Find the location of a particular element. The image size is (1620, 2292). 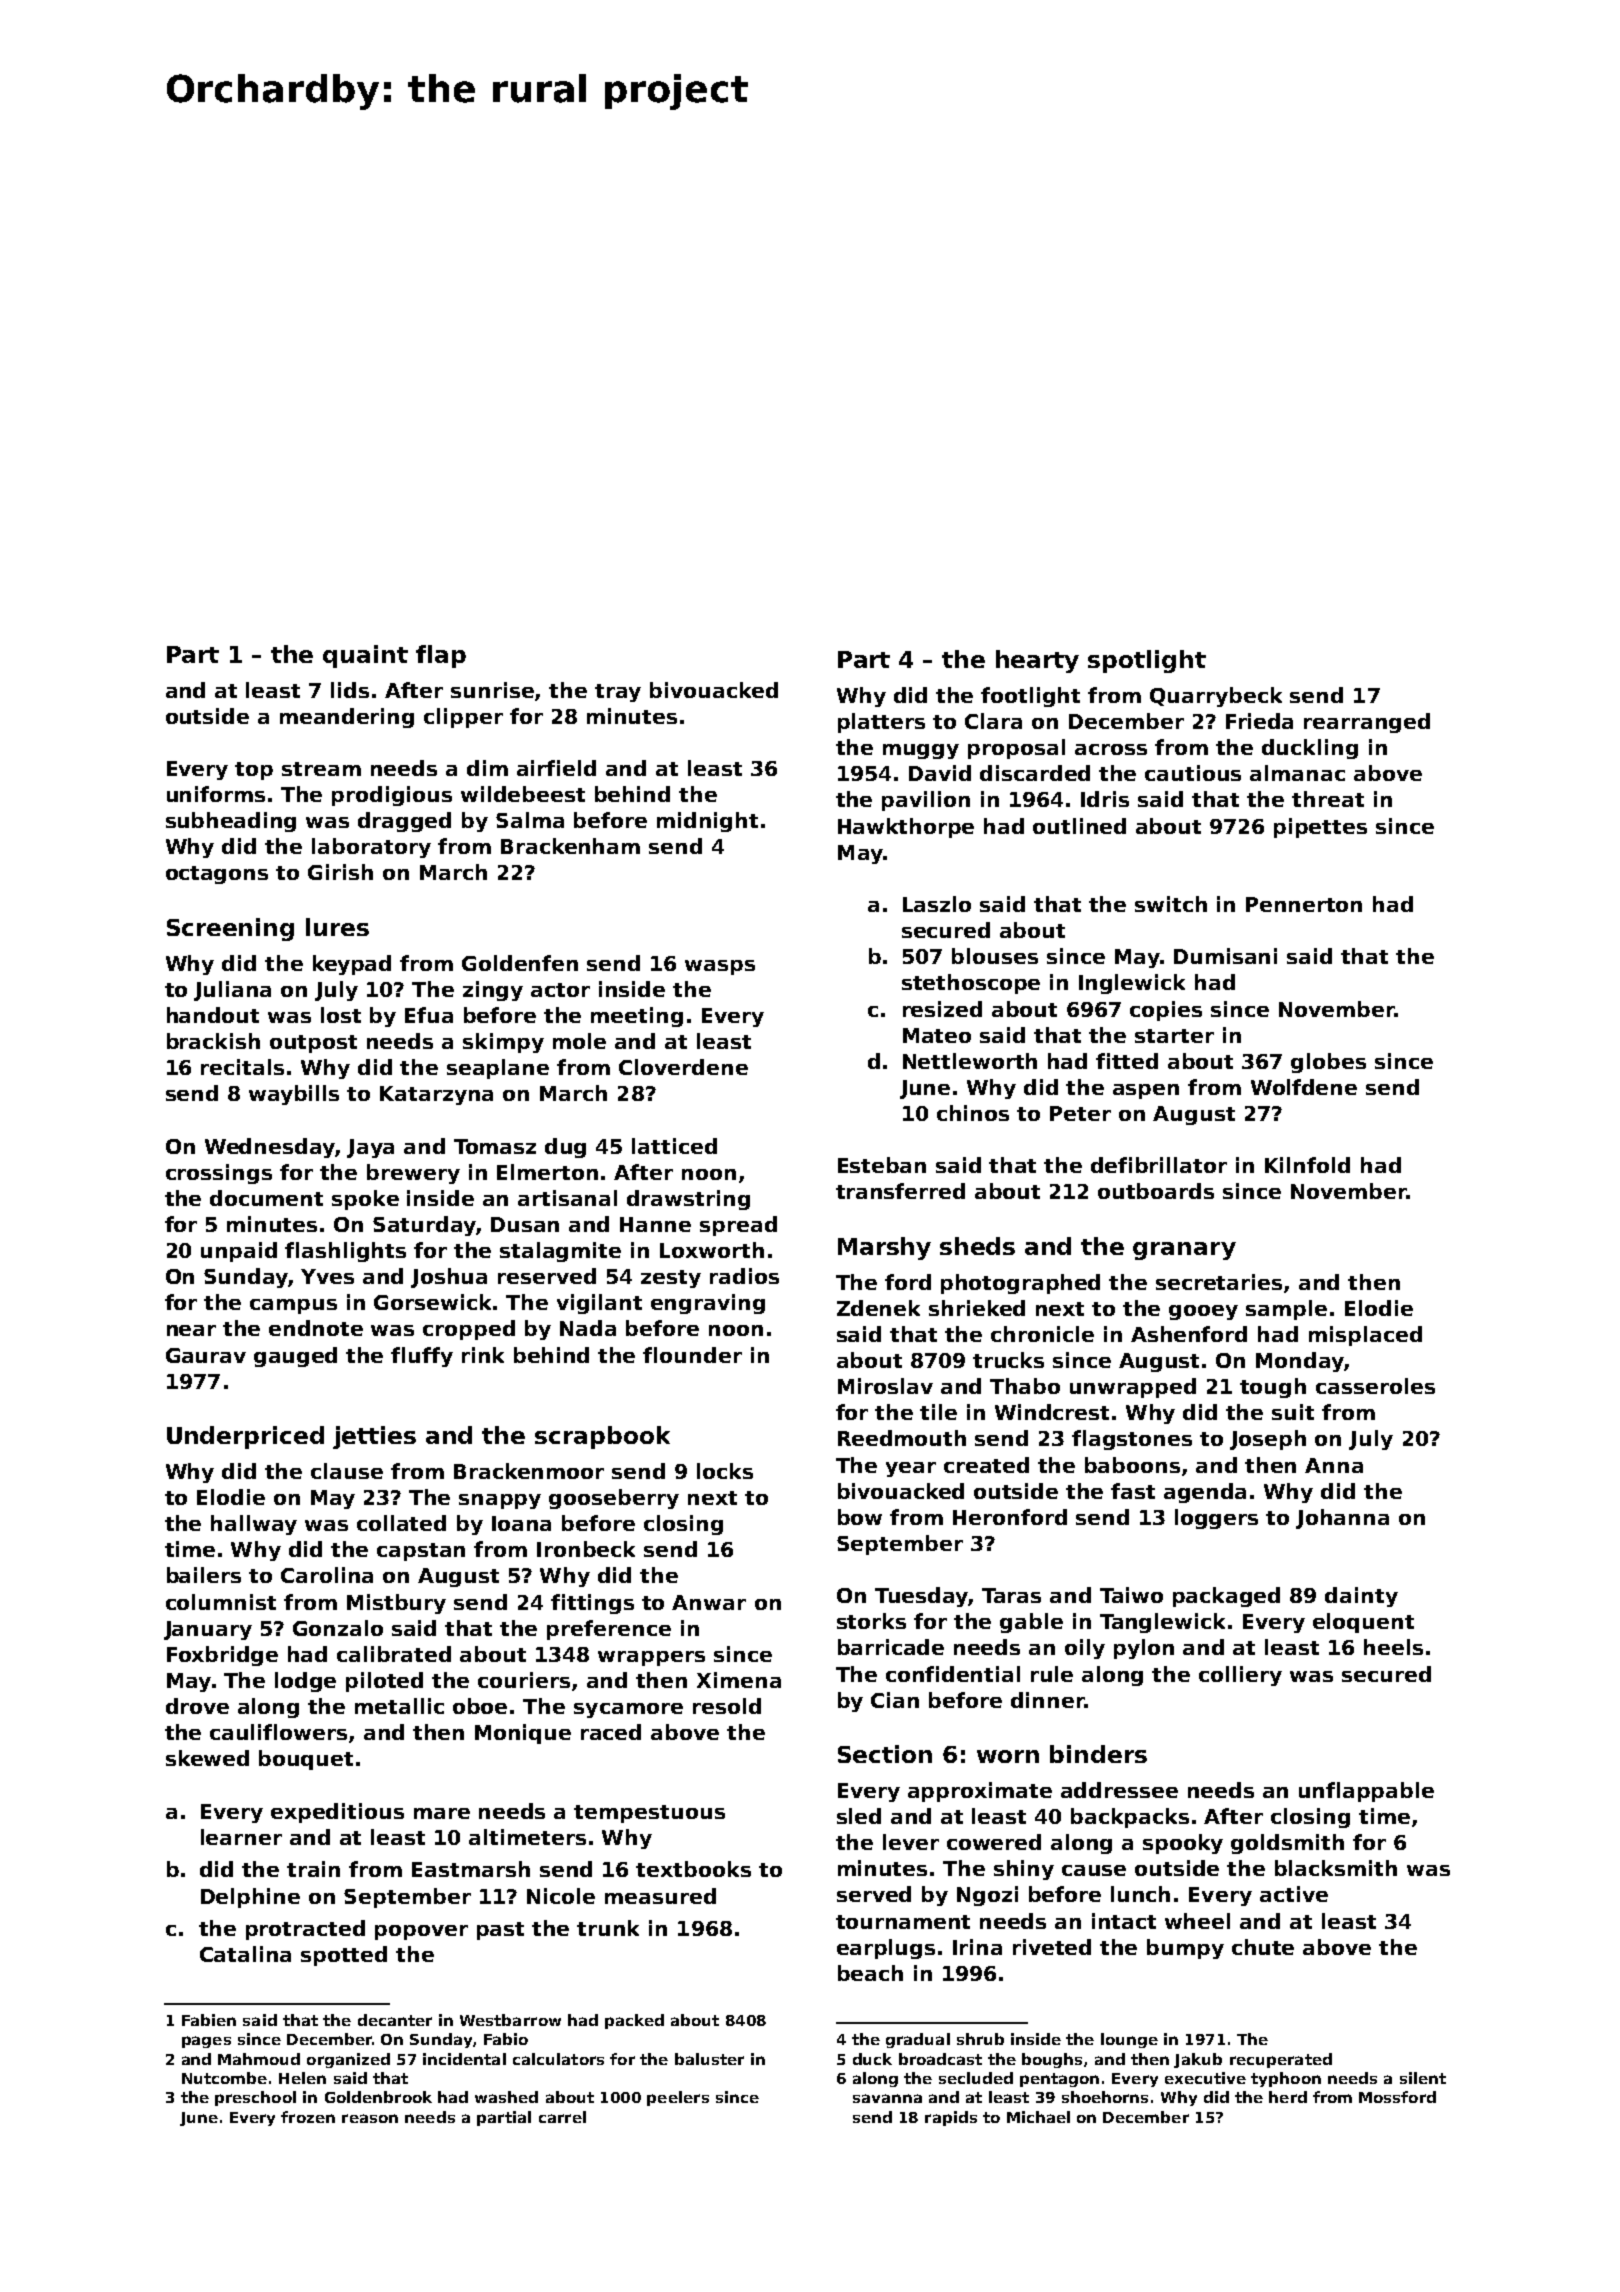

Yves is located at coordinates (327, 1276).
